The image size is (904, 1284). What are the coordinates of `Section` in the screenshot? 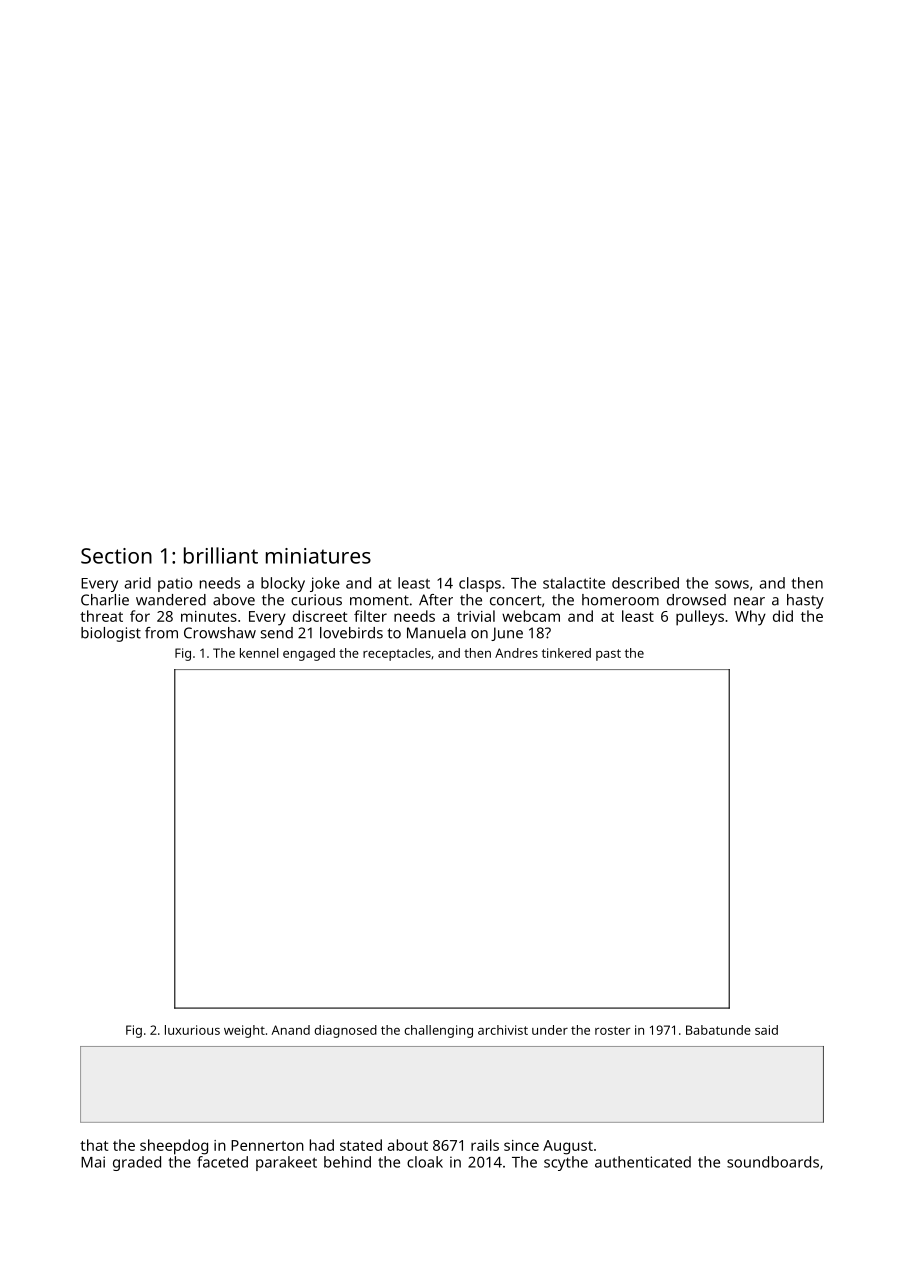 It's located at (116, 556).
